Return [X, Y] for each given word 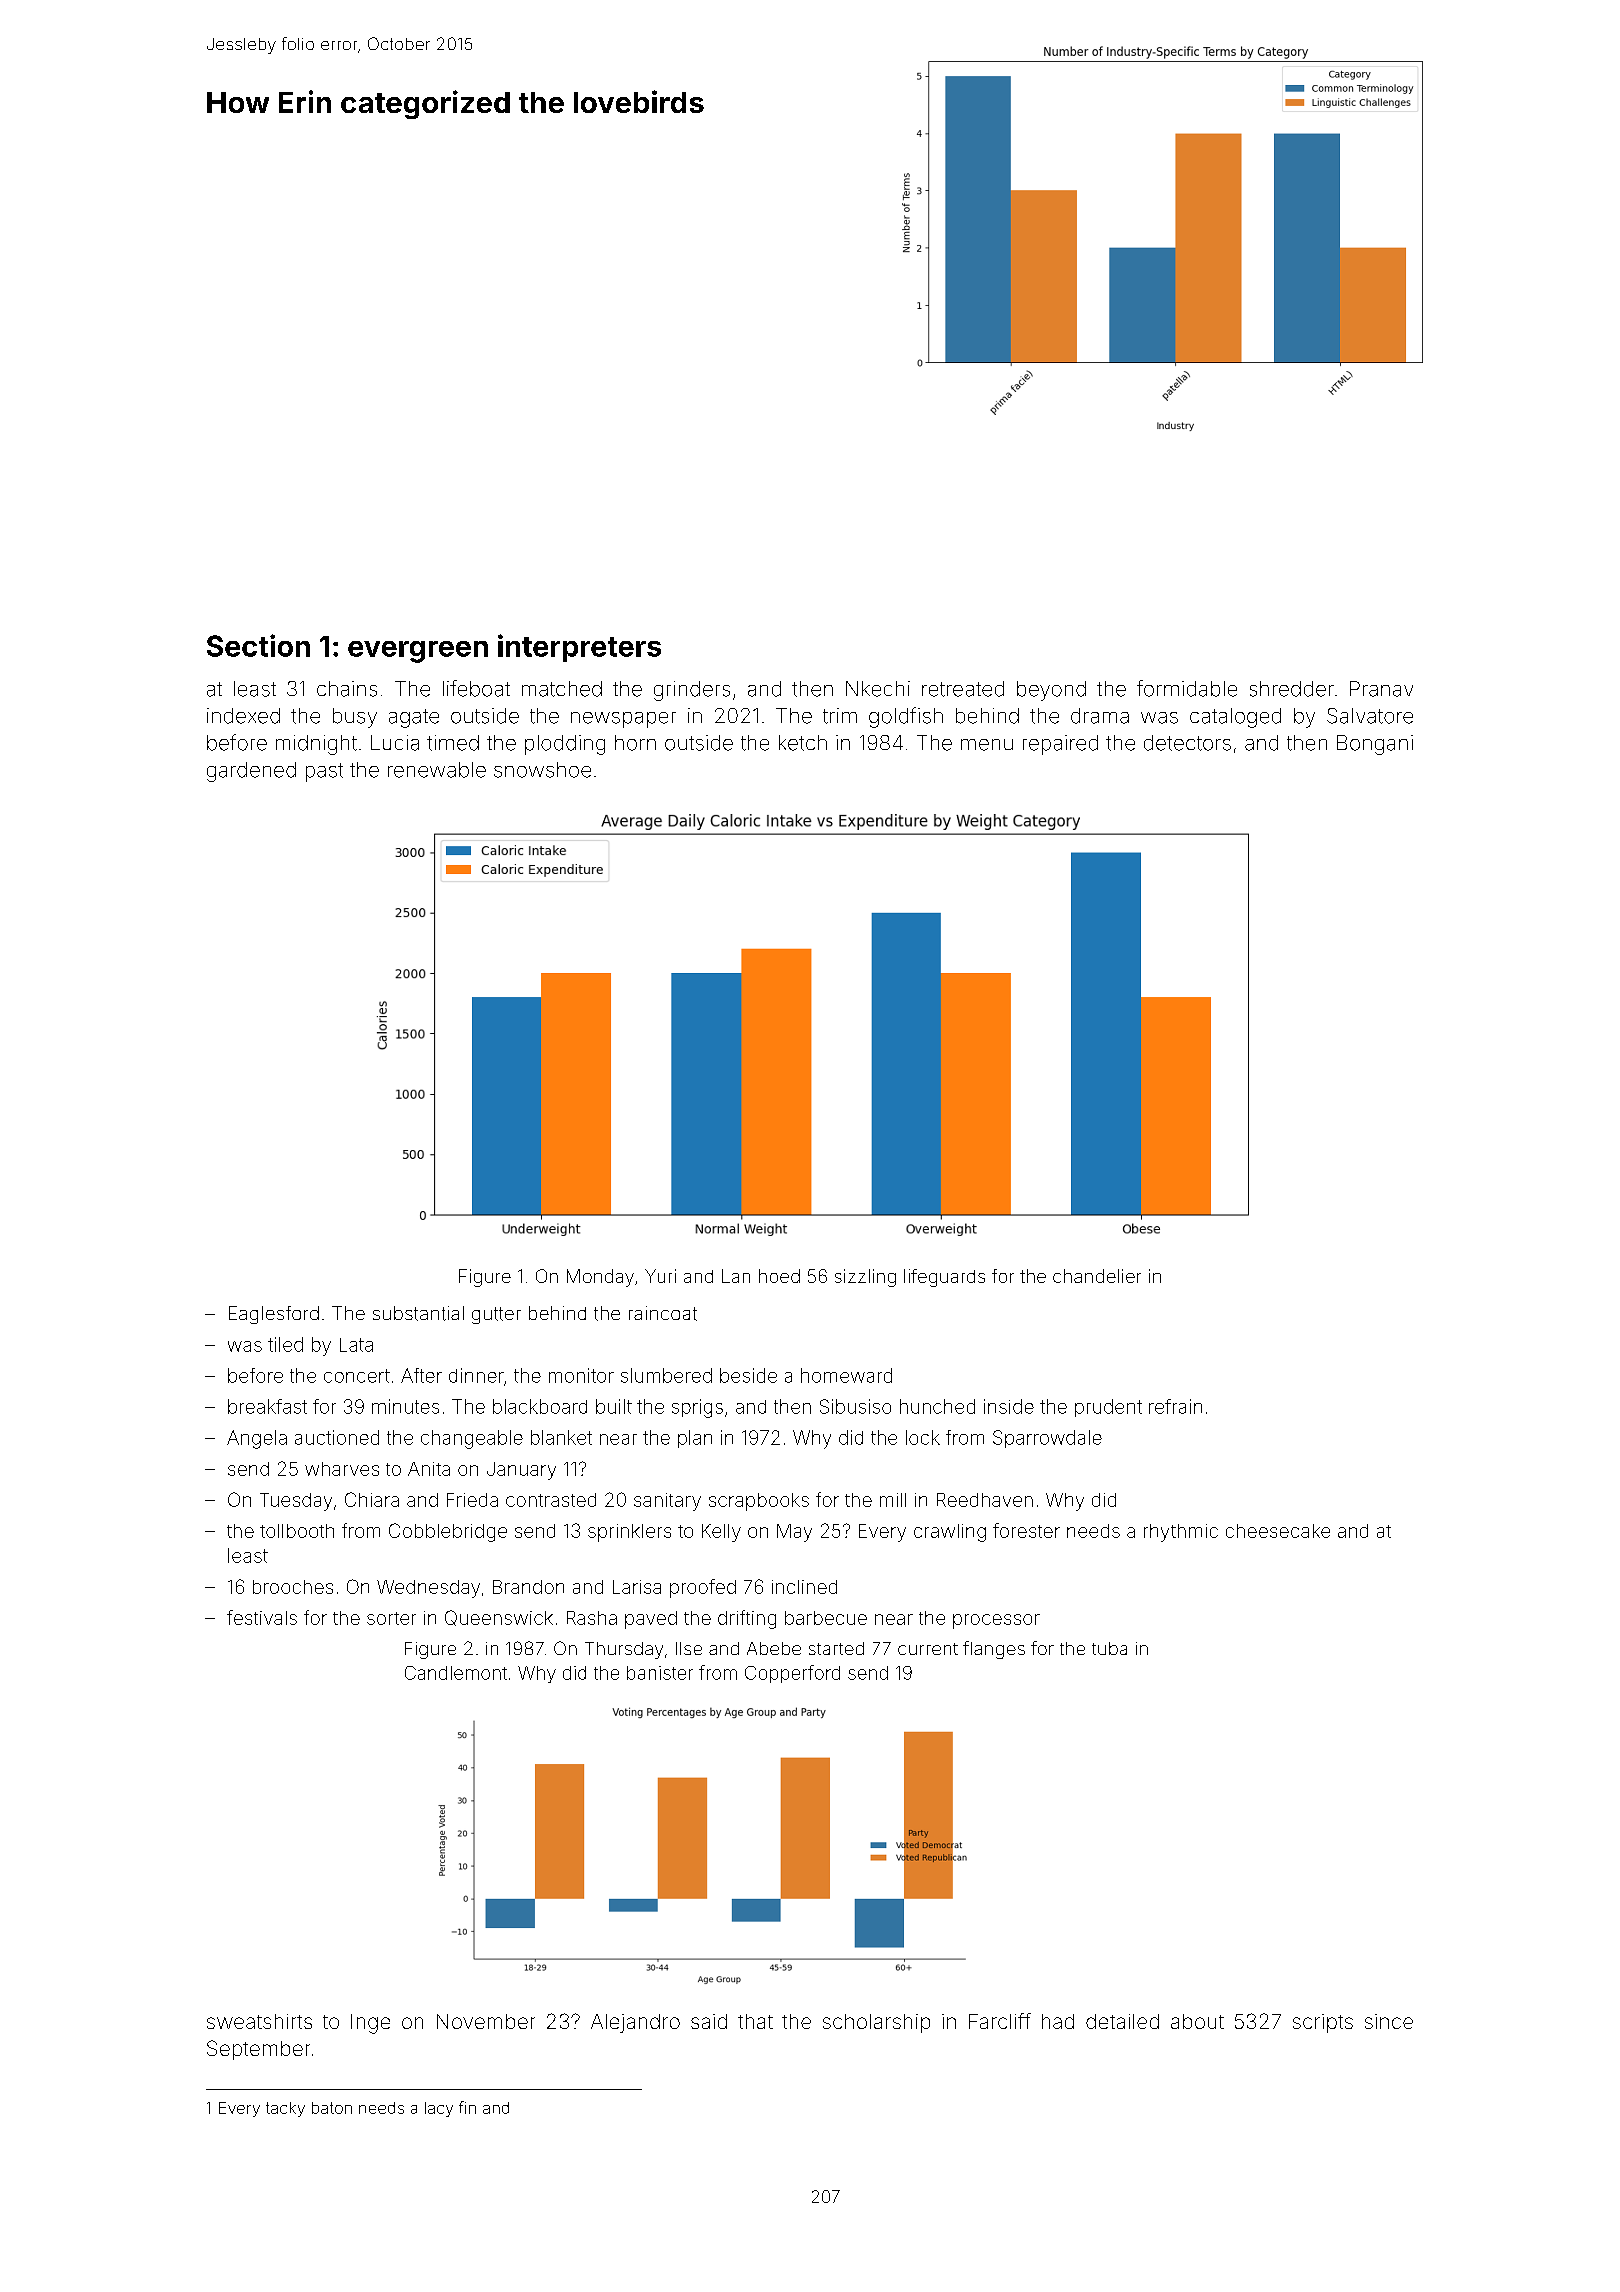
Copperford [792, 1674]
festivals [262, 1617]
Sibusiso [855, 1406]
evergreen [418, 652]
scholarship [876, 2023]
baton [332, 2108]
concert [357, 1376]
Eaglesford [274, 1315]
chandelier [1097, 1276]
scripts [1323, 2023]
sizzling [865, 1278]
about [1197, 2021]
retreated [963, 689]
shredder [1292, 689]
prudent [1108, 1408]
